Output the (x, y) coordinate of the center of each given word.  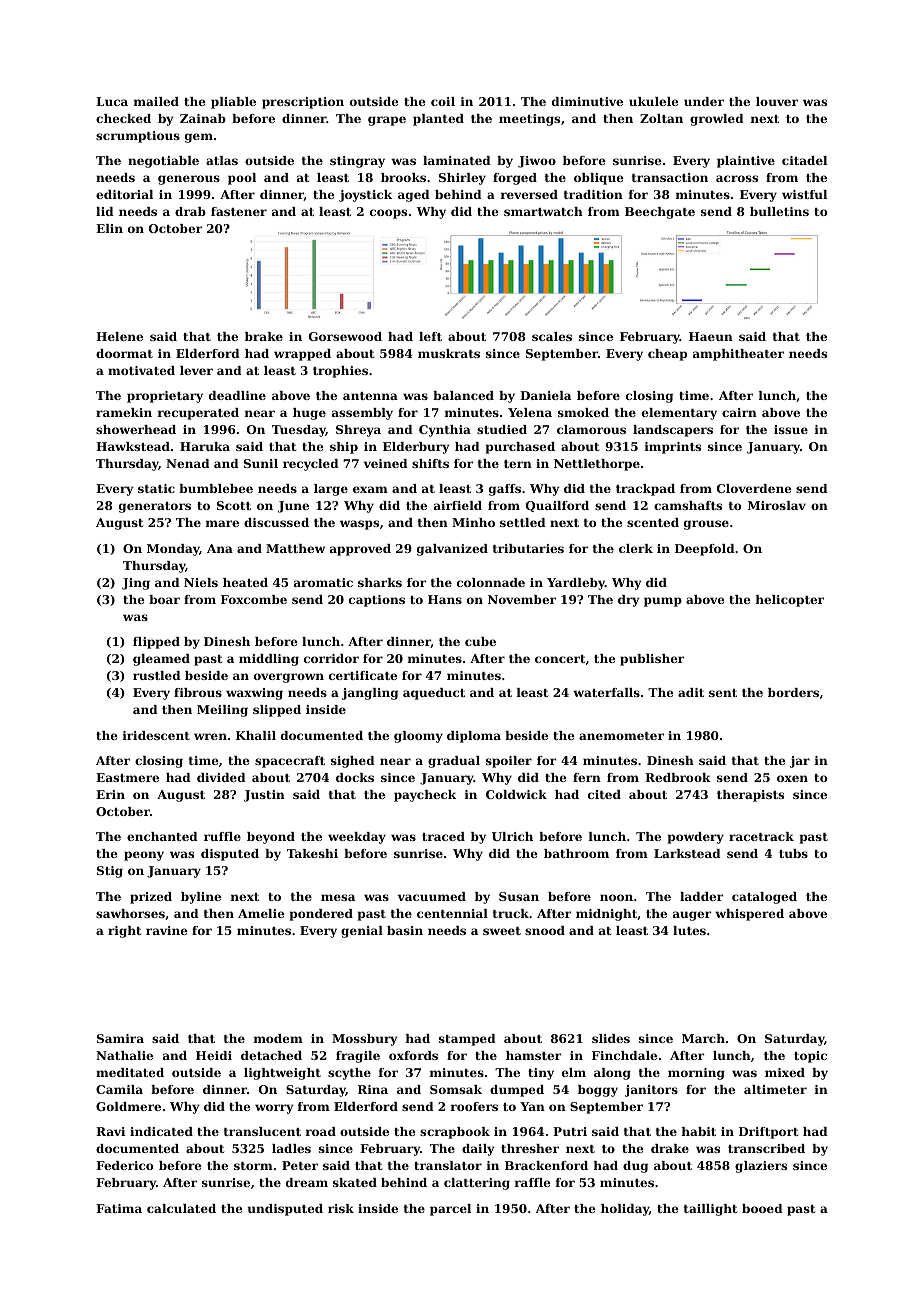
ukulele (653, 101)
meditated (130, 1072)
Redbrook (678, 777)
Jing (136, 584)
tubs (793, 853)
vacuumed (432, 896)
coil (443, 101)
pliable (233, 103)
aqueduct (434, 694)
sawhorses (130, 913)
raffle (532, 1182)
